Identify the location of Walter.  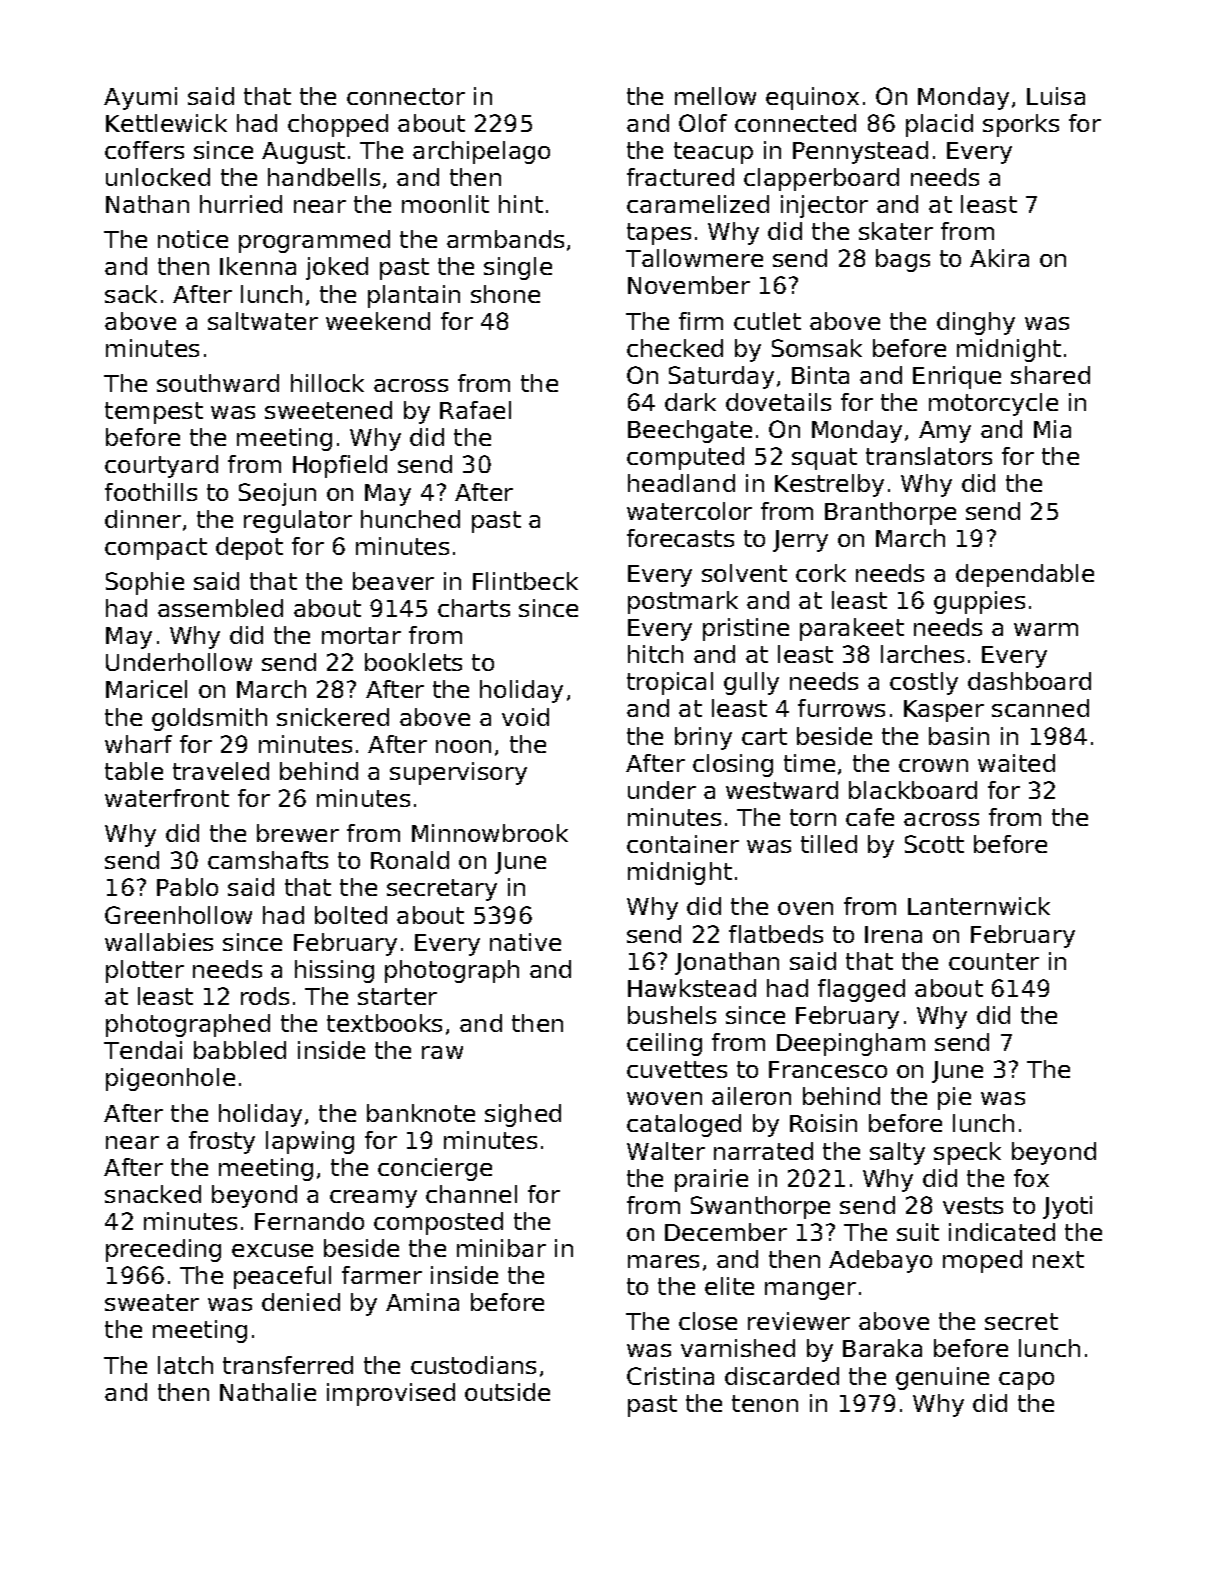
(666, 1151).
